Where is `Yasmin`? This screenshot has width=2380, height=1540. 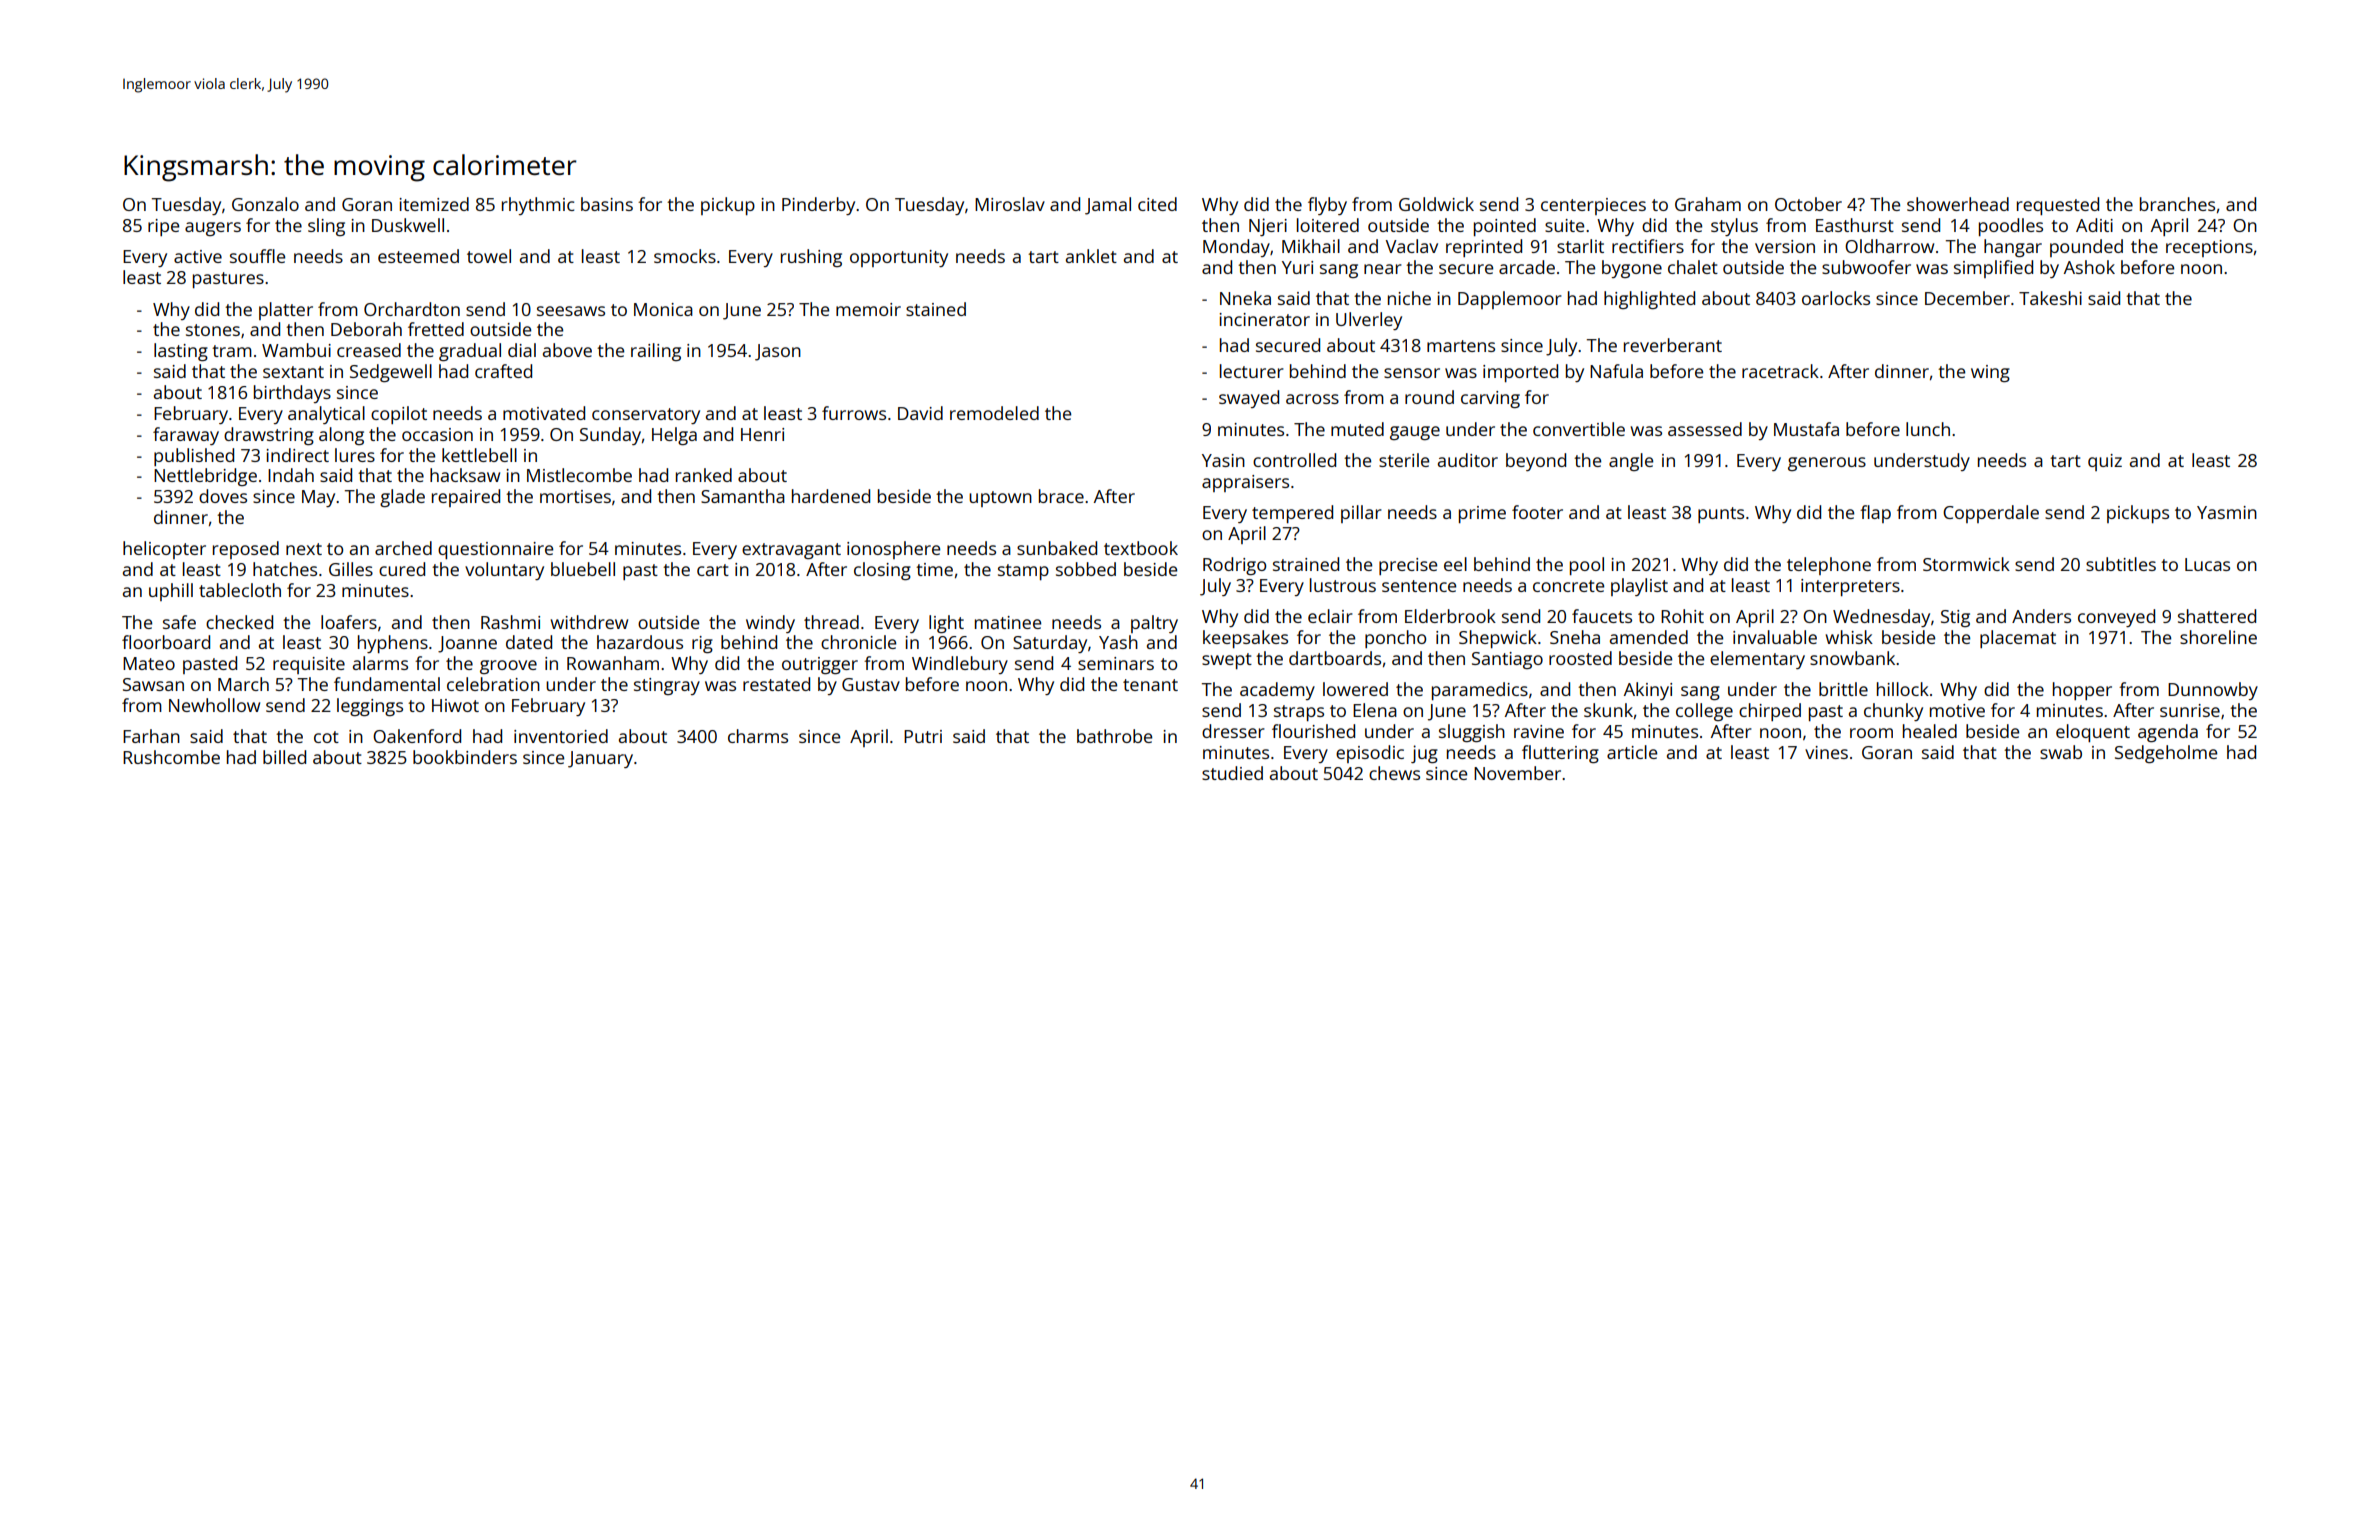 Yasmin is located at coordinates (2227, 512).
